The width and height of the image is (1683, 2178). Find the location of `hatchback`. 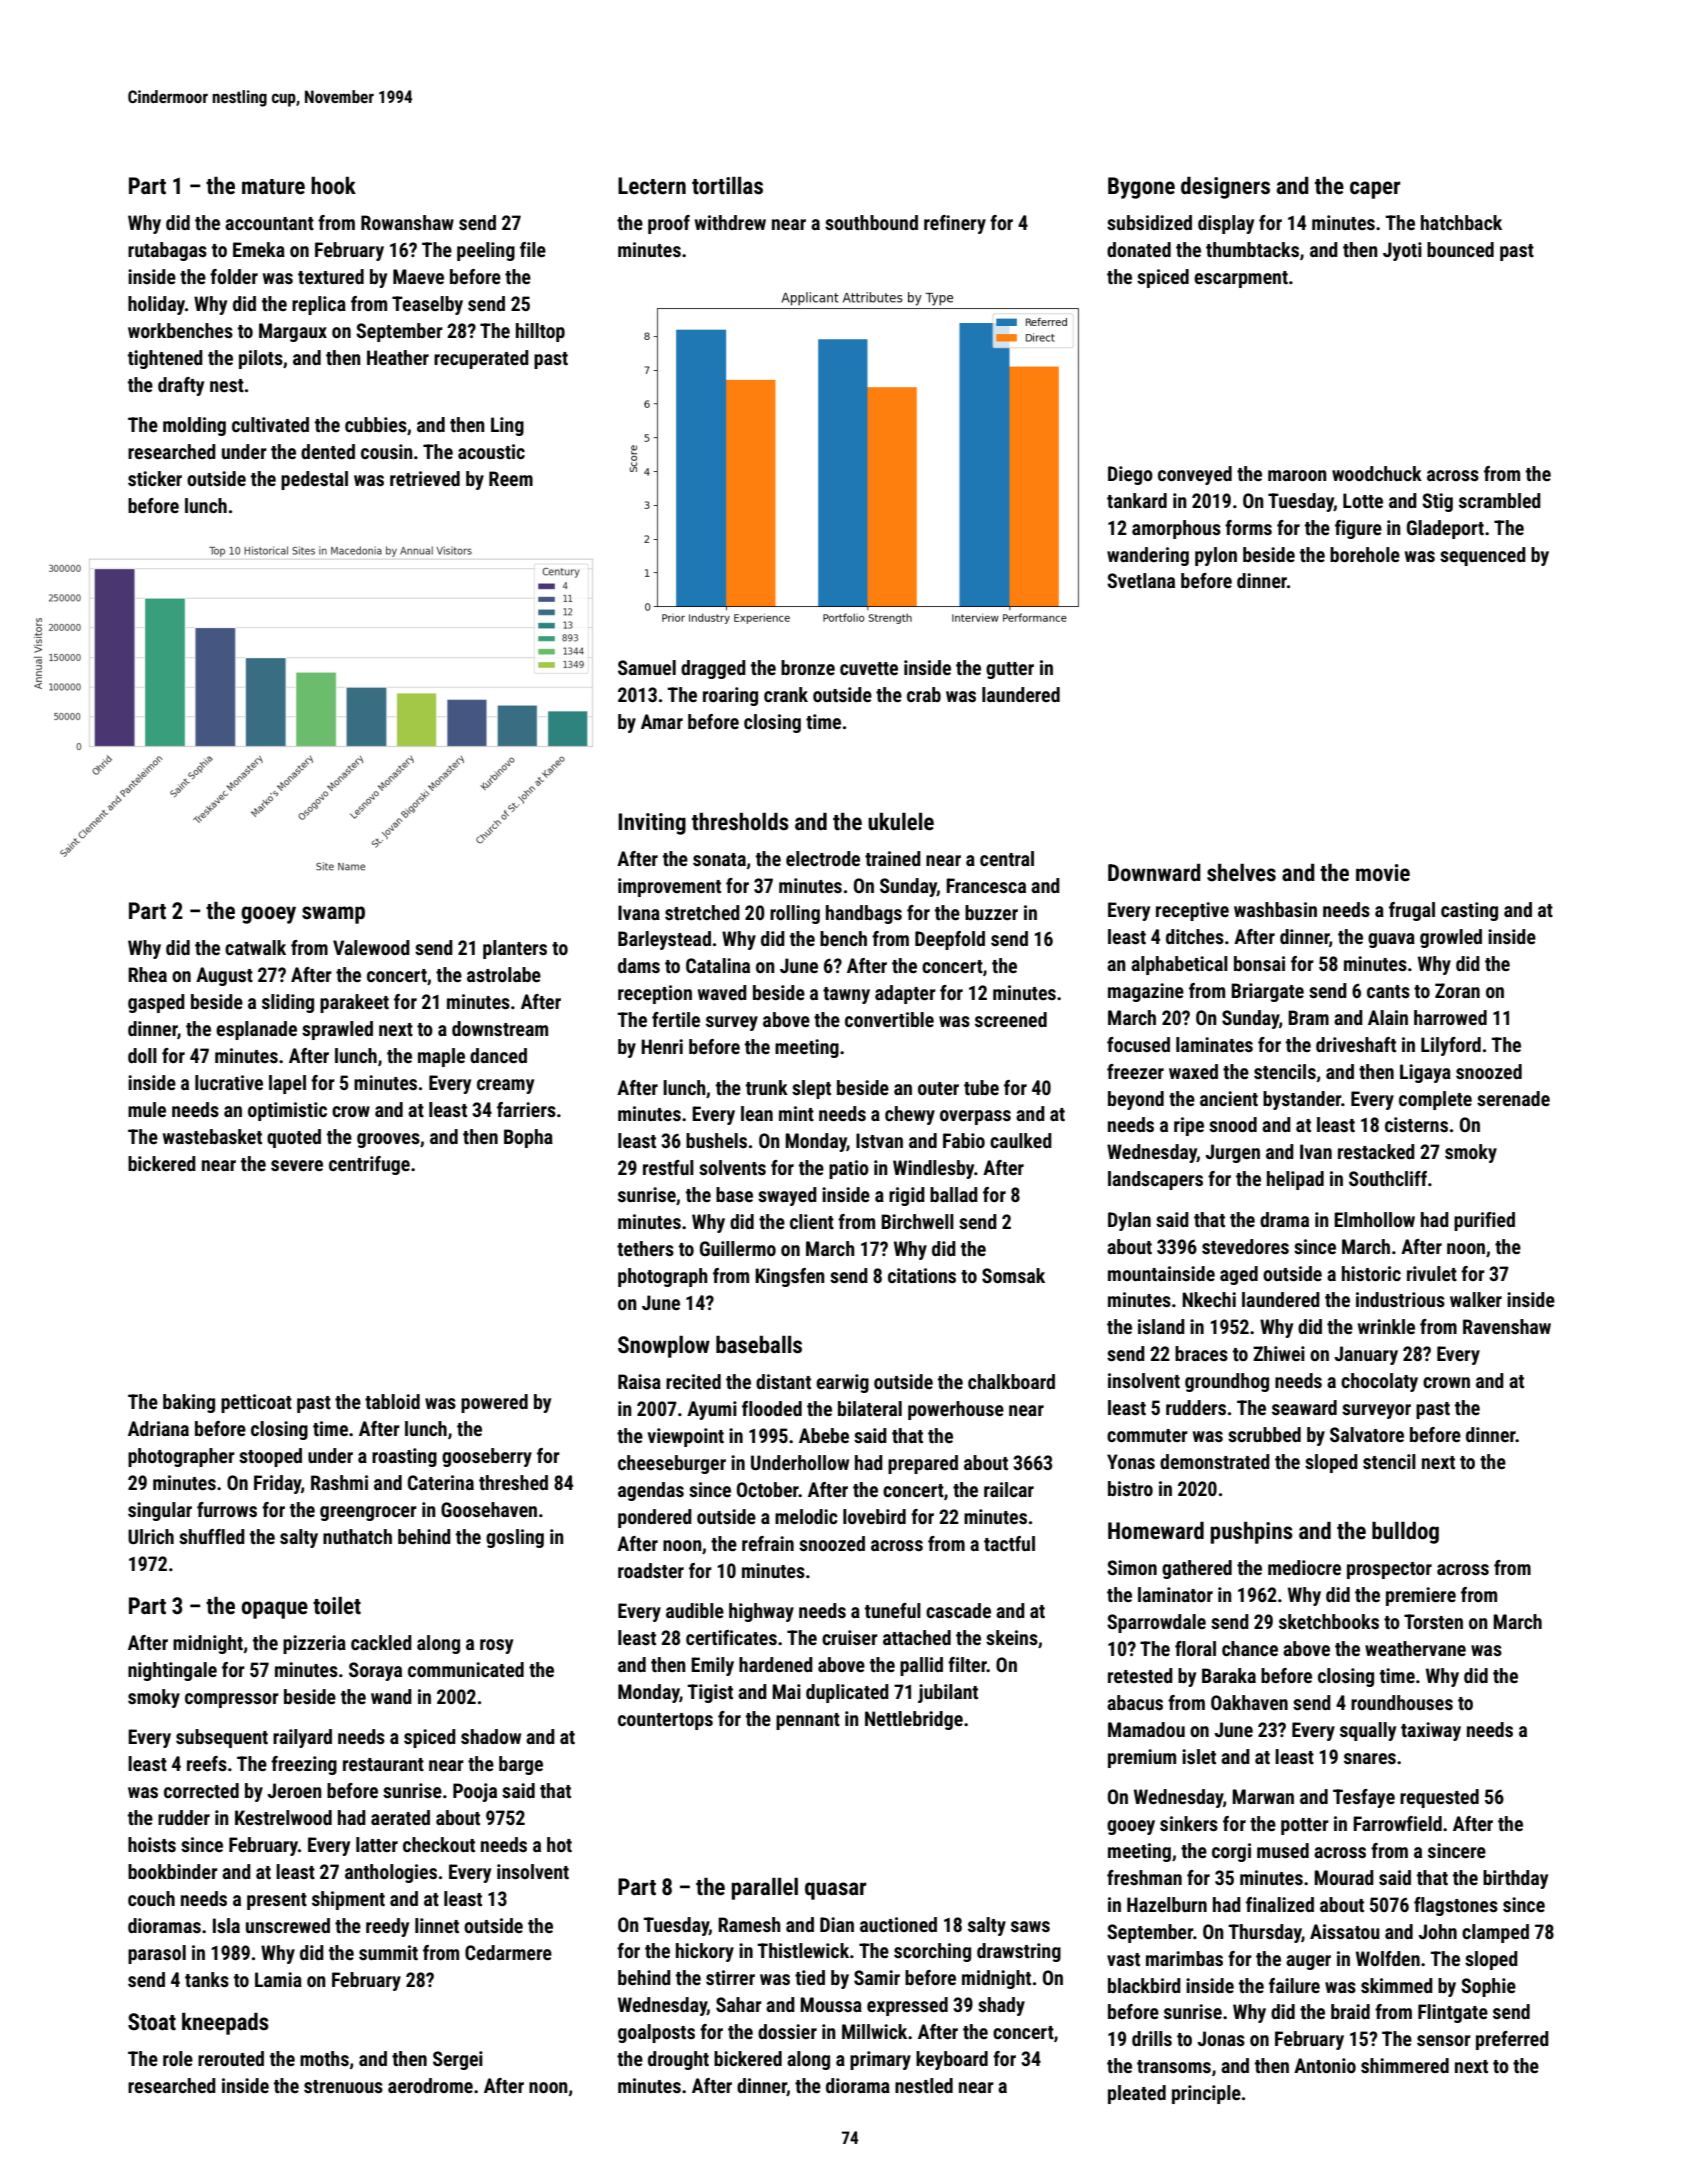

hatchback is located at coordinates (1461, 222).
